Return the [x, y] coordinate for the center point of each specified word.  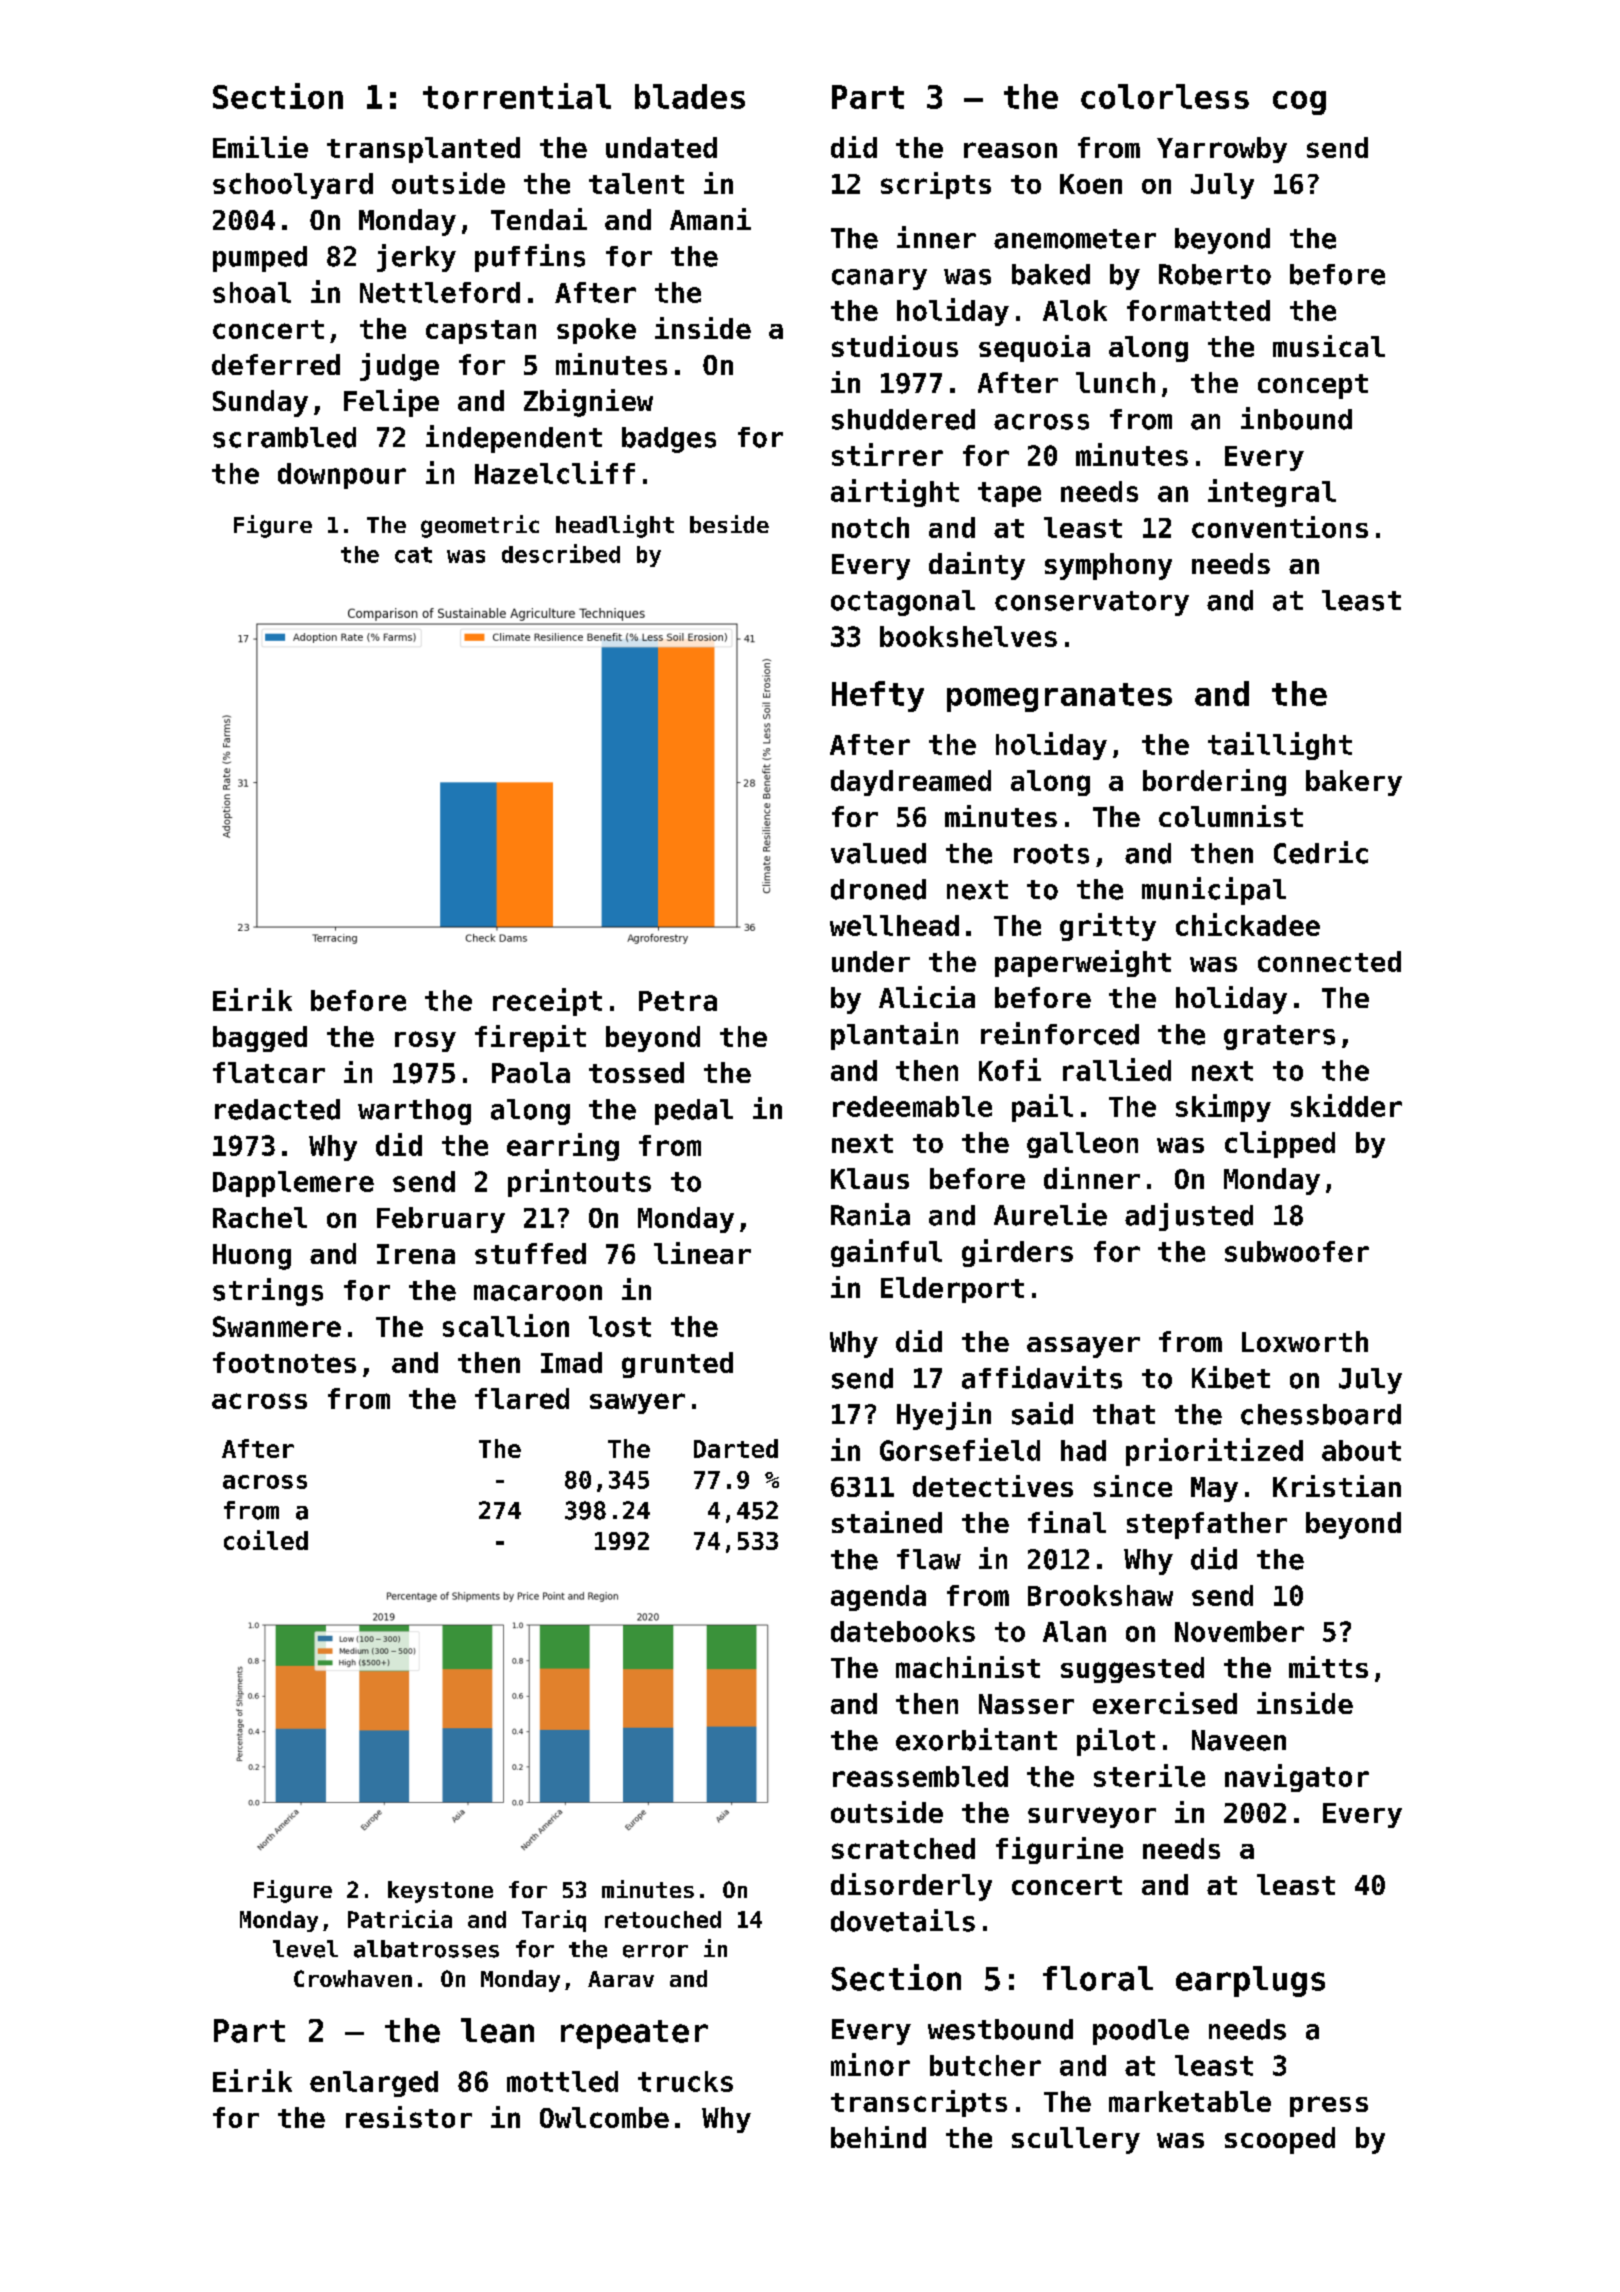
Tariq [554, 1921]
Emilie [260, 147]
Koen [1091, 184]
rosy [425, 1041]
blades [690, 96]
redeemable [912, 1106]
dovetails [903, 1920]
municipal [1214, 891]
